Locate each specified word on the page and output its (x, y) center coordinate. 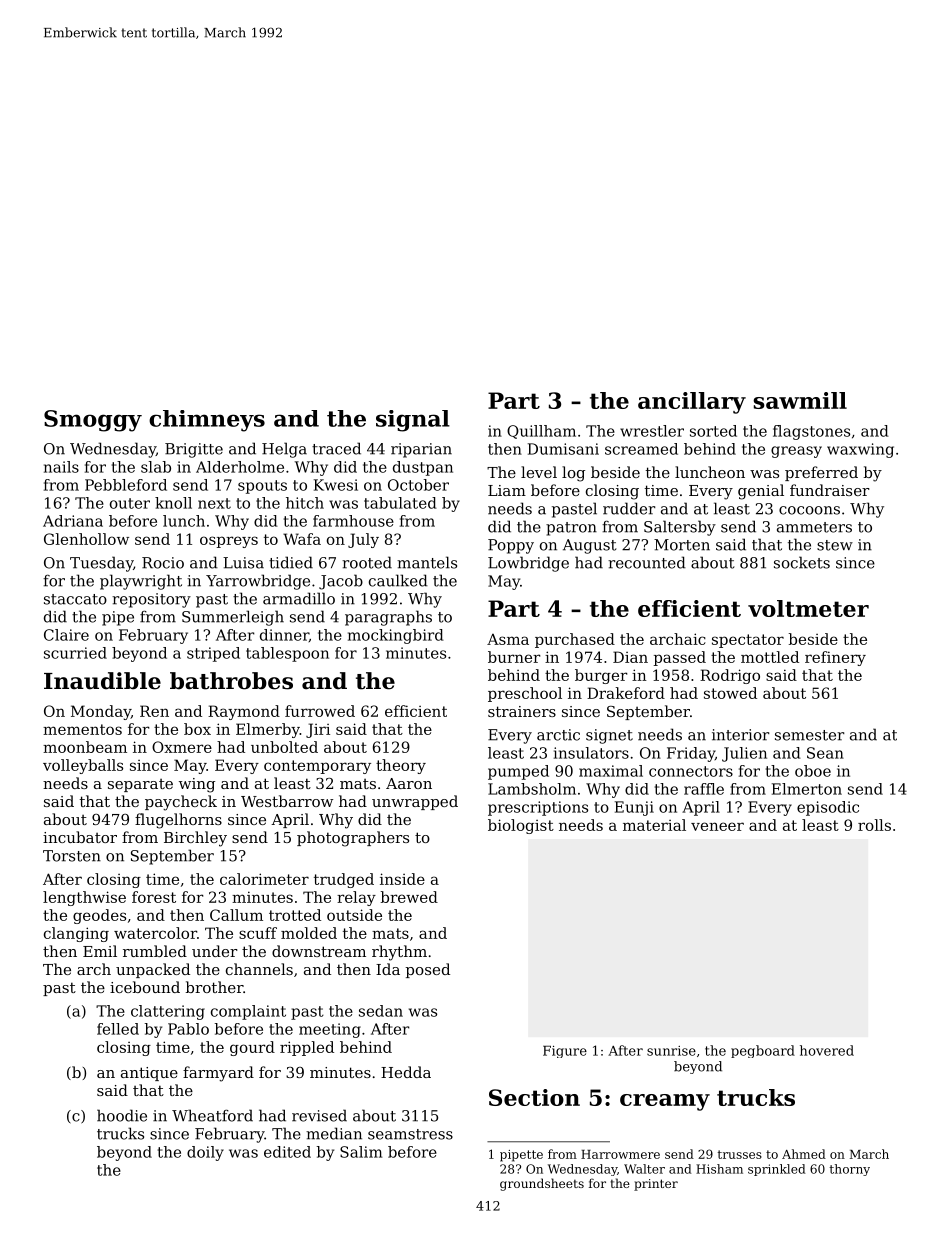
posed (428, 970)
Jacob (341, 582)
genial (761, 492)
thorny (849, 1170)
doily (205, 1153)
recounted (647, 562)
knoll (173, 503)
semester (810, 735)
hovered (827, 1050)
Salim (361, 1152)
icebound (145, 987)
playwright (141, 582)
